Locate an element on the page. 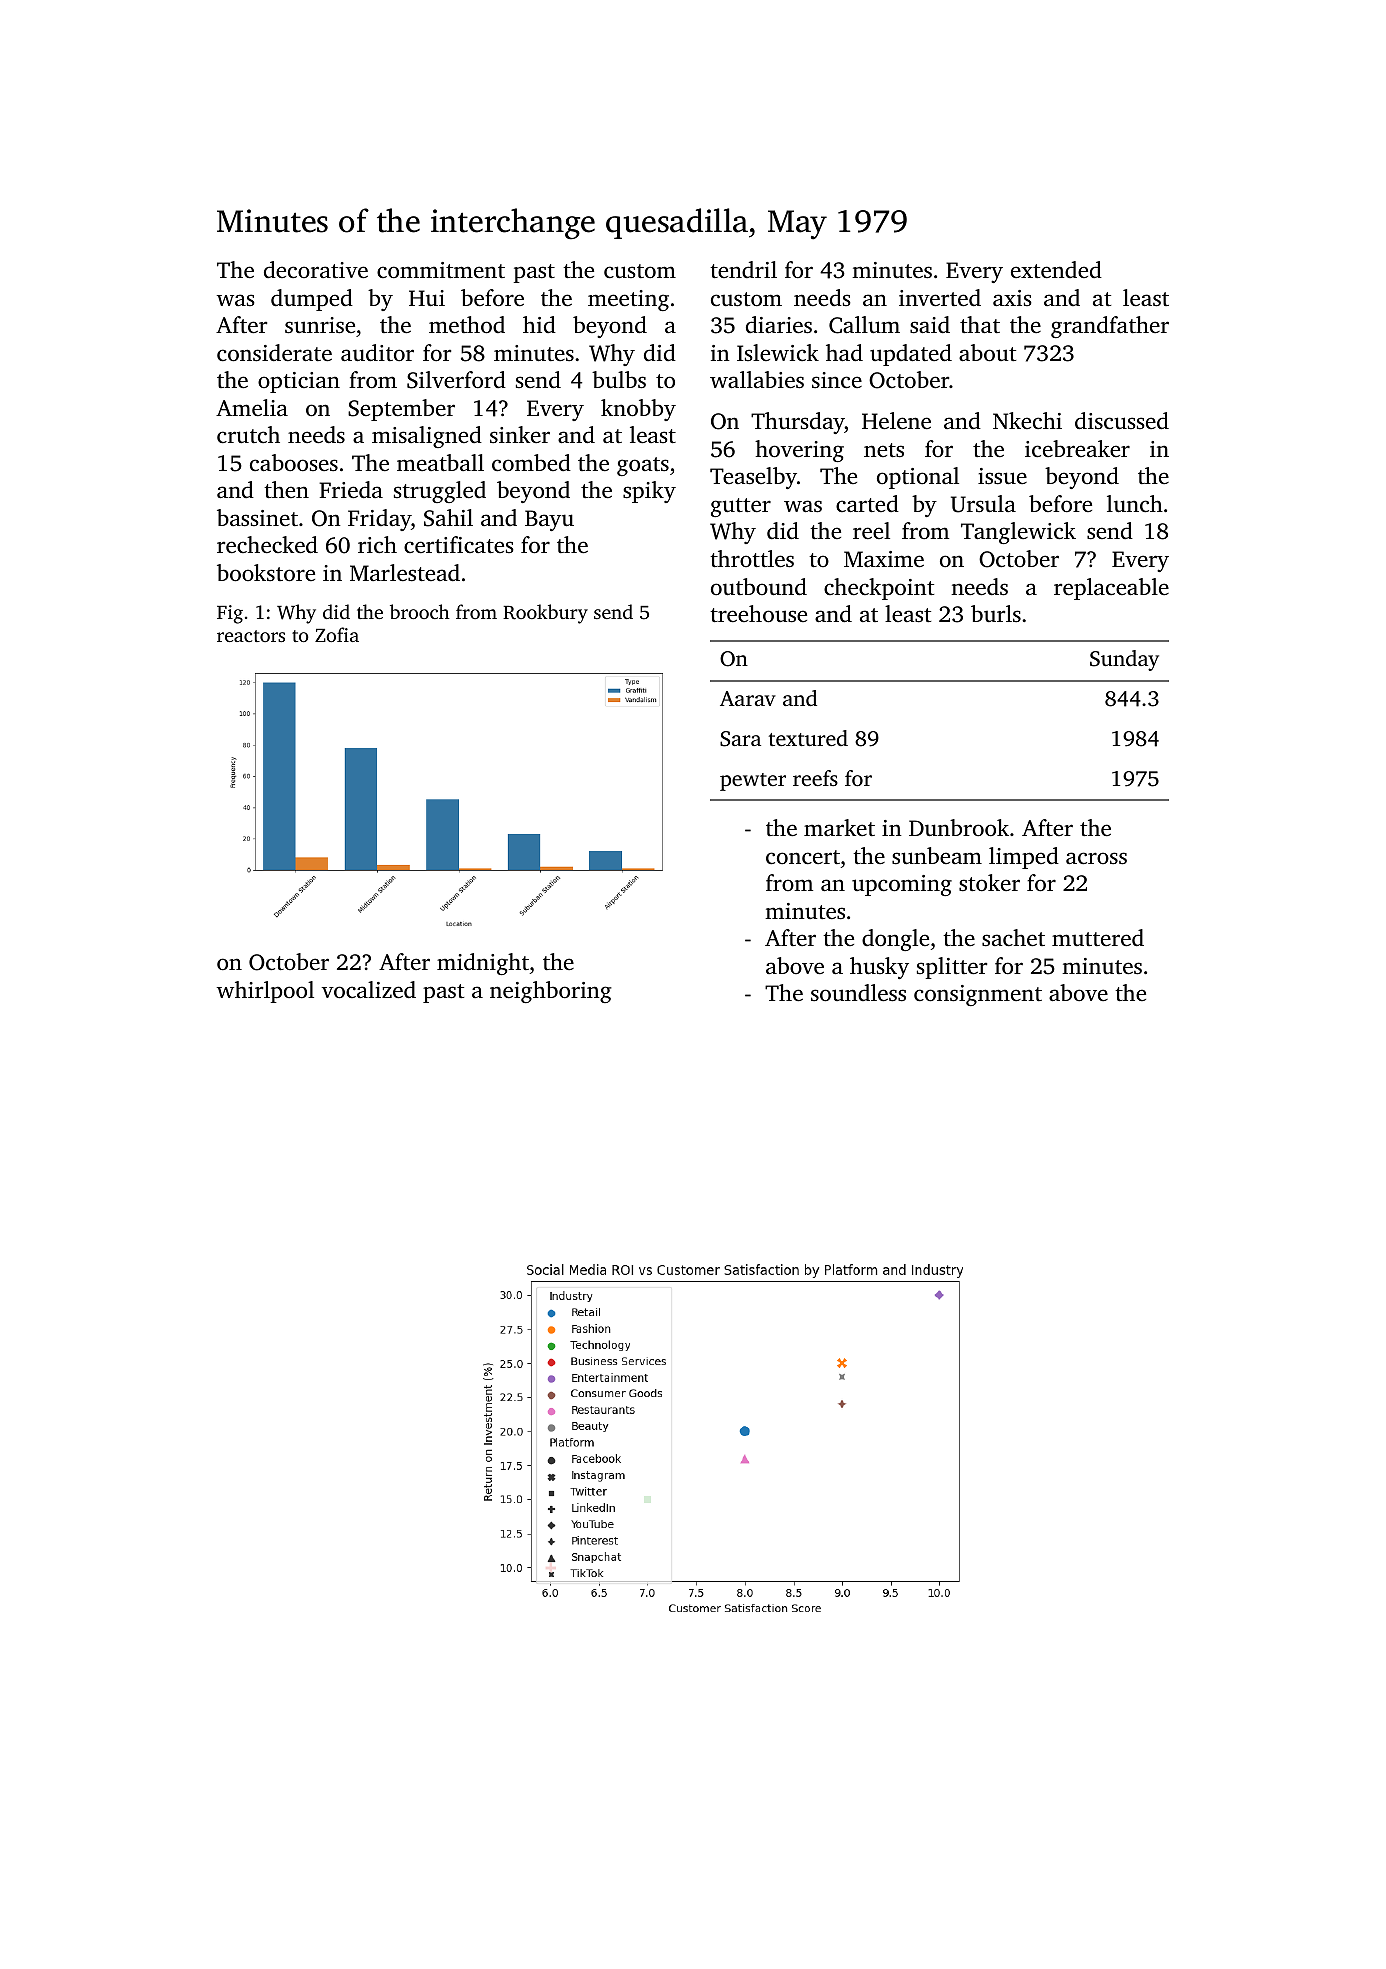  considerate is located at coordinates (274, 353).
